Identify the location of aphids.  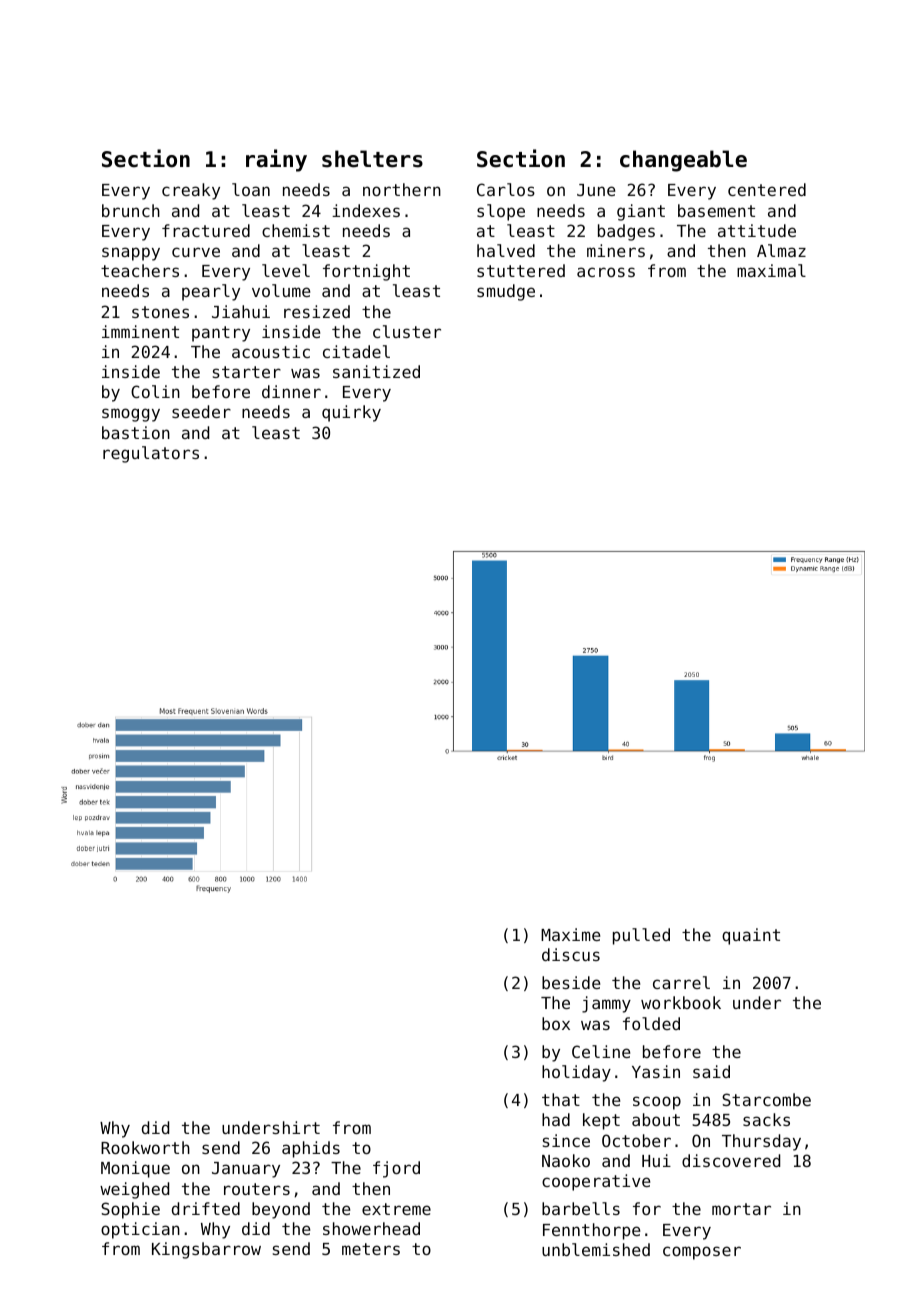
(311, 1149).
